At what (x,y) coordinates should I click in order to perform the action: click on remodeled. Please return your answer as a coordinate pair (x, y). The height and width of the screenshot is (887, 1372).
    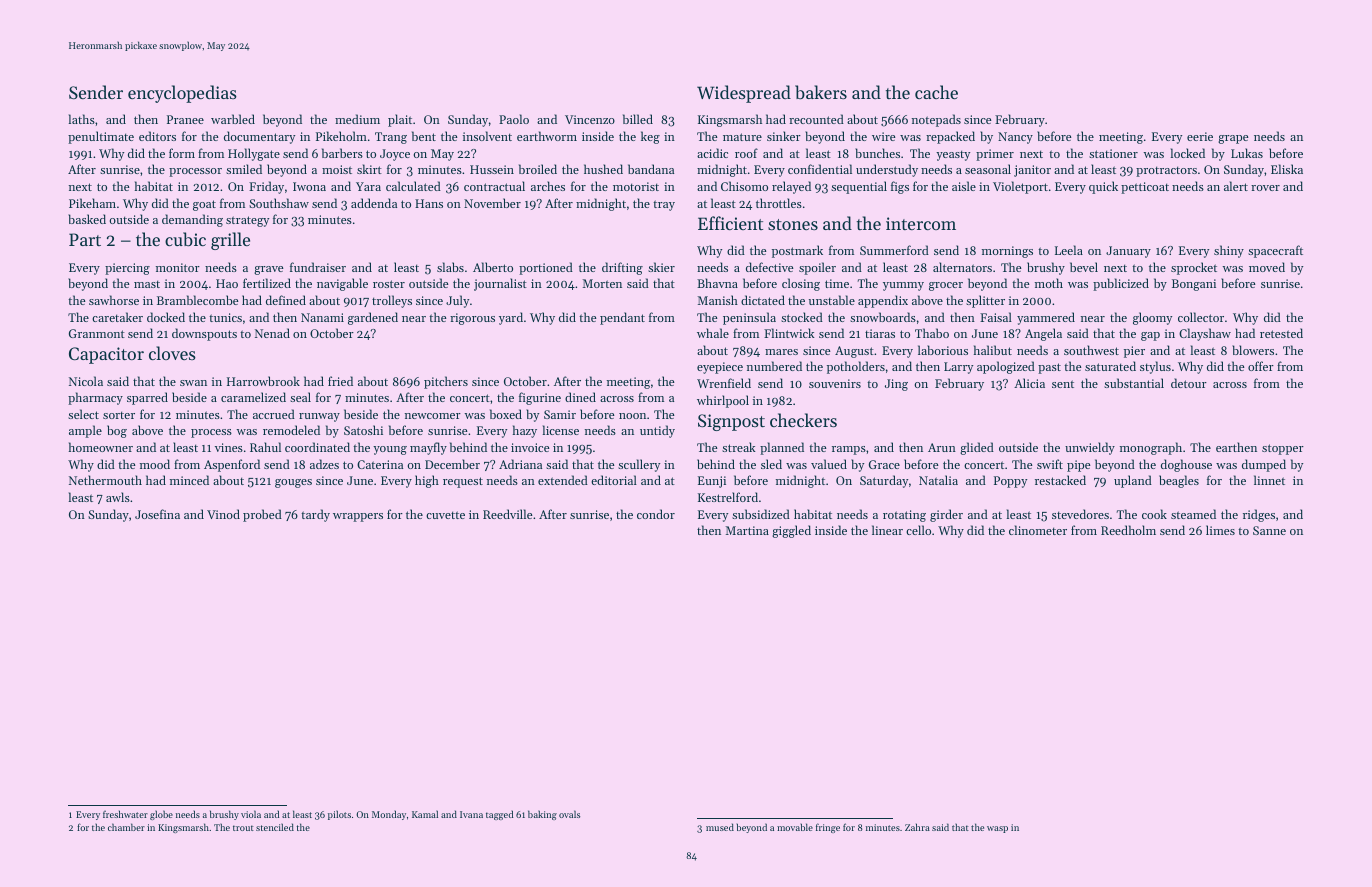
    Looking at the image, I should click on (291, 430).
